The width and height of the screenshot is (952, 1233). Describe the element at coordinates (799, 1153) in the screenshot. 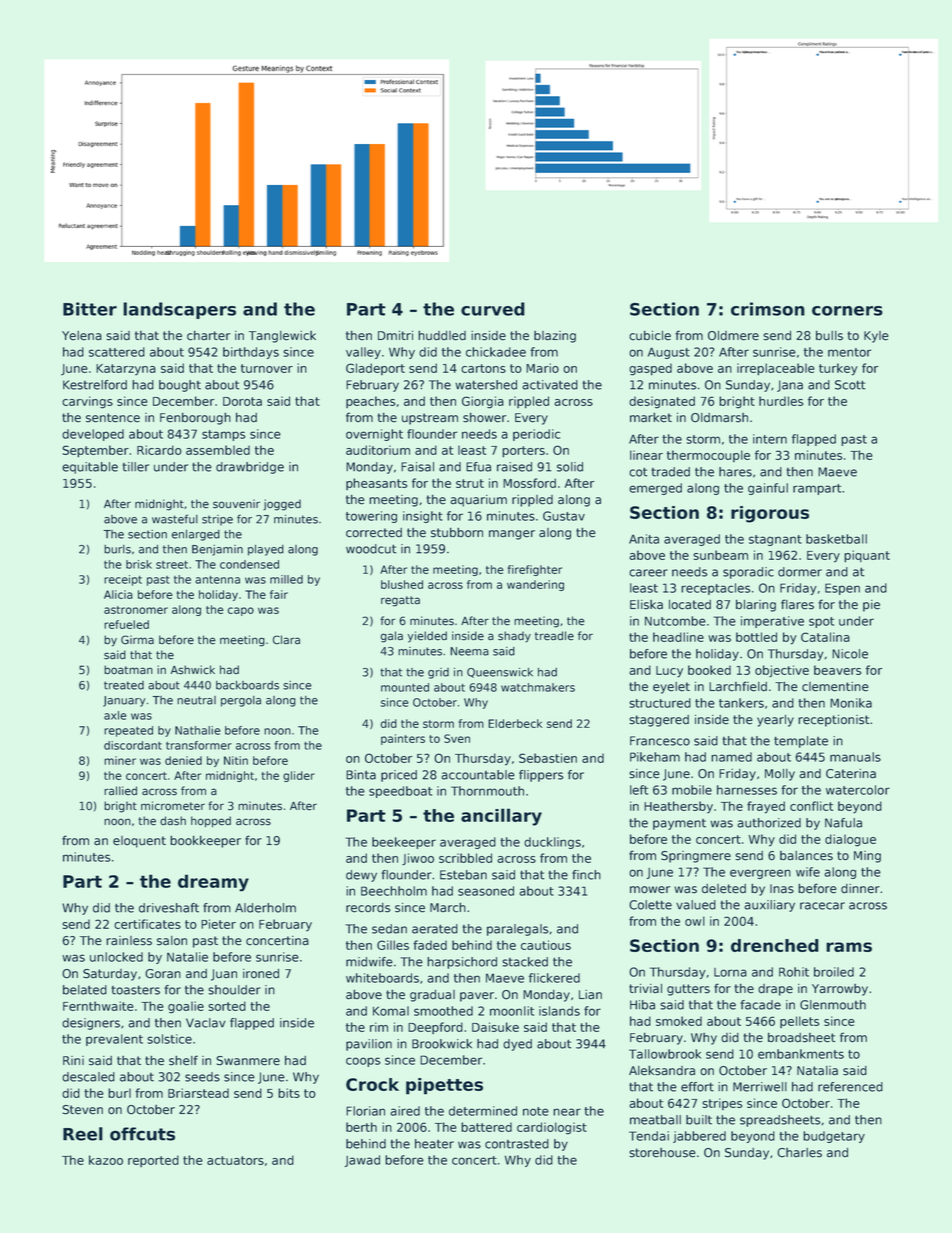

I see `Charles` at that location.
